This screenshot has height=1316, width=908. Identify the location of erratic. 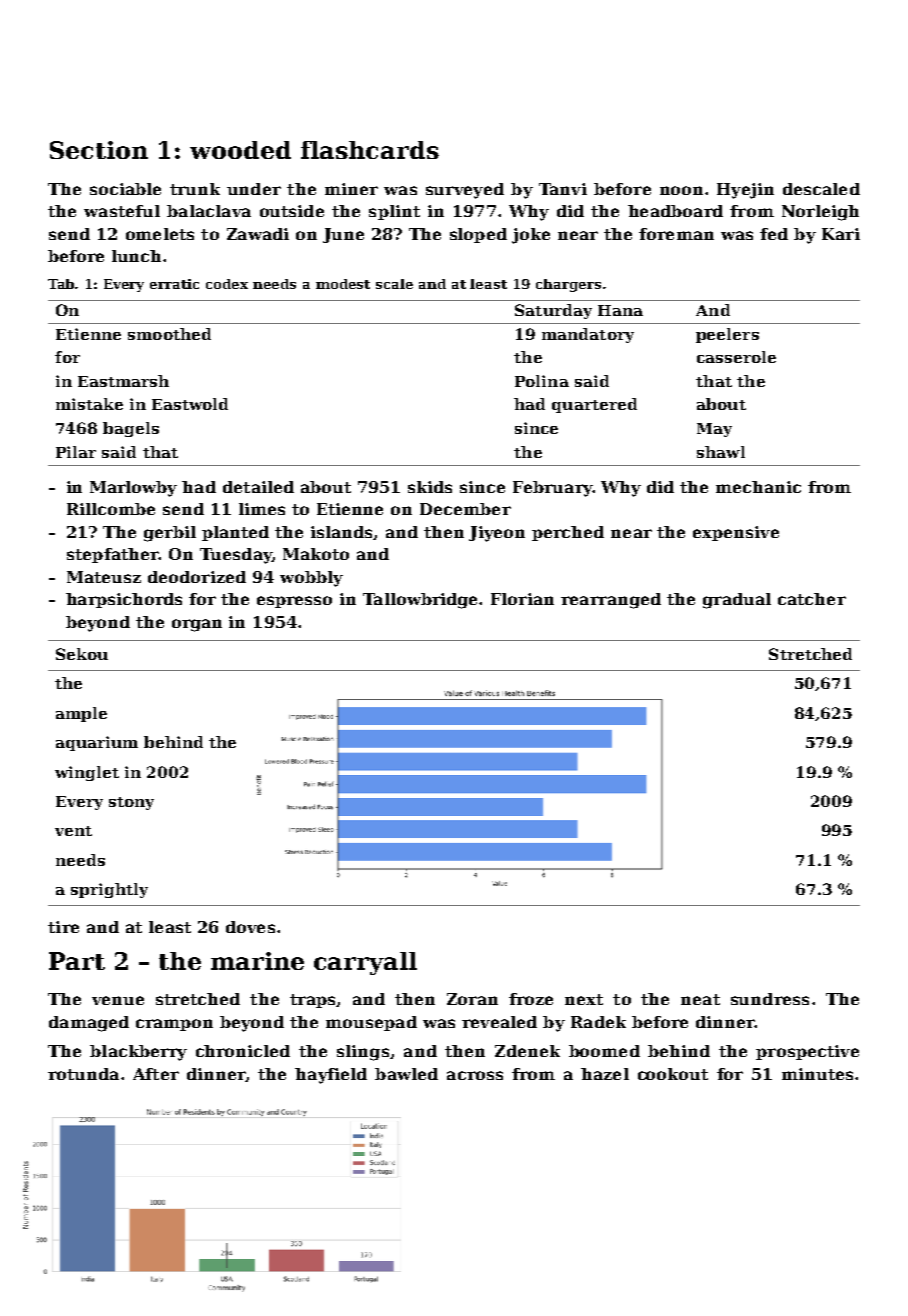
(174, 284).
